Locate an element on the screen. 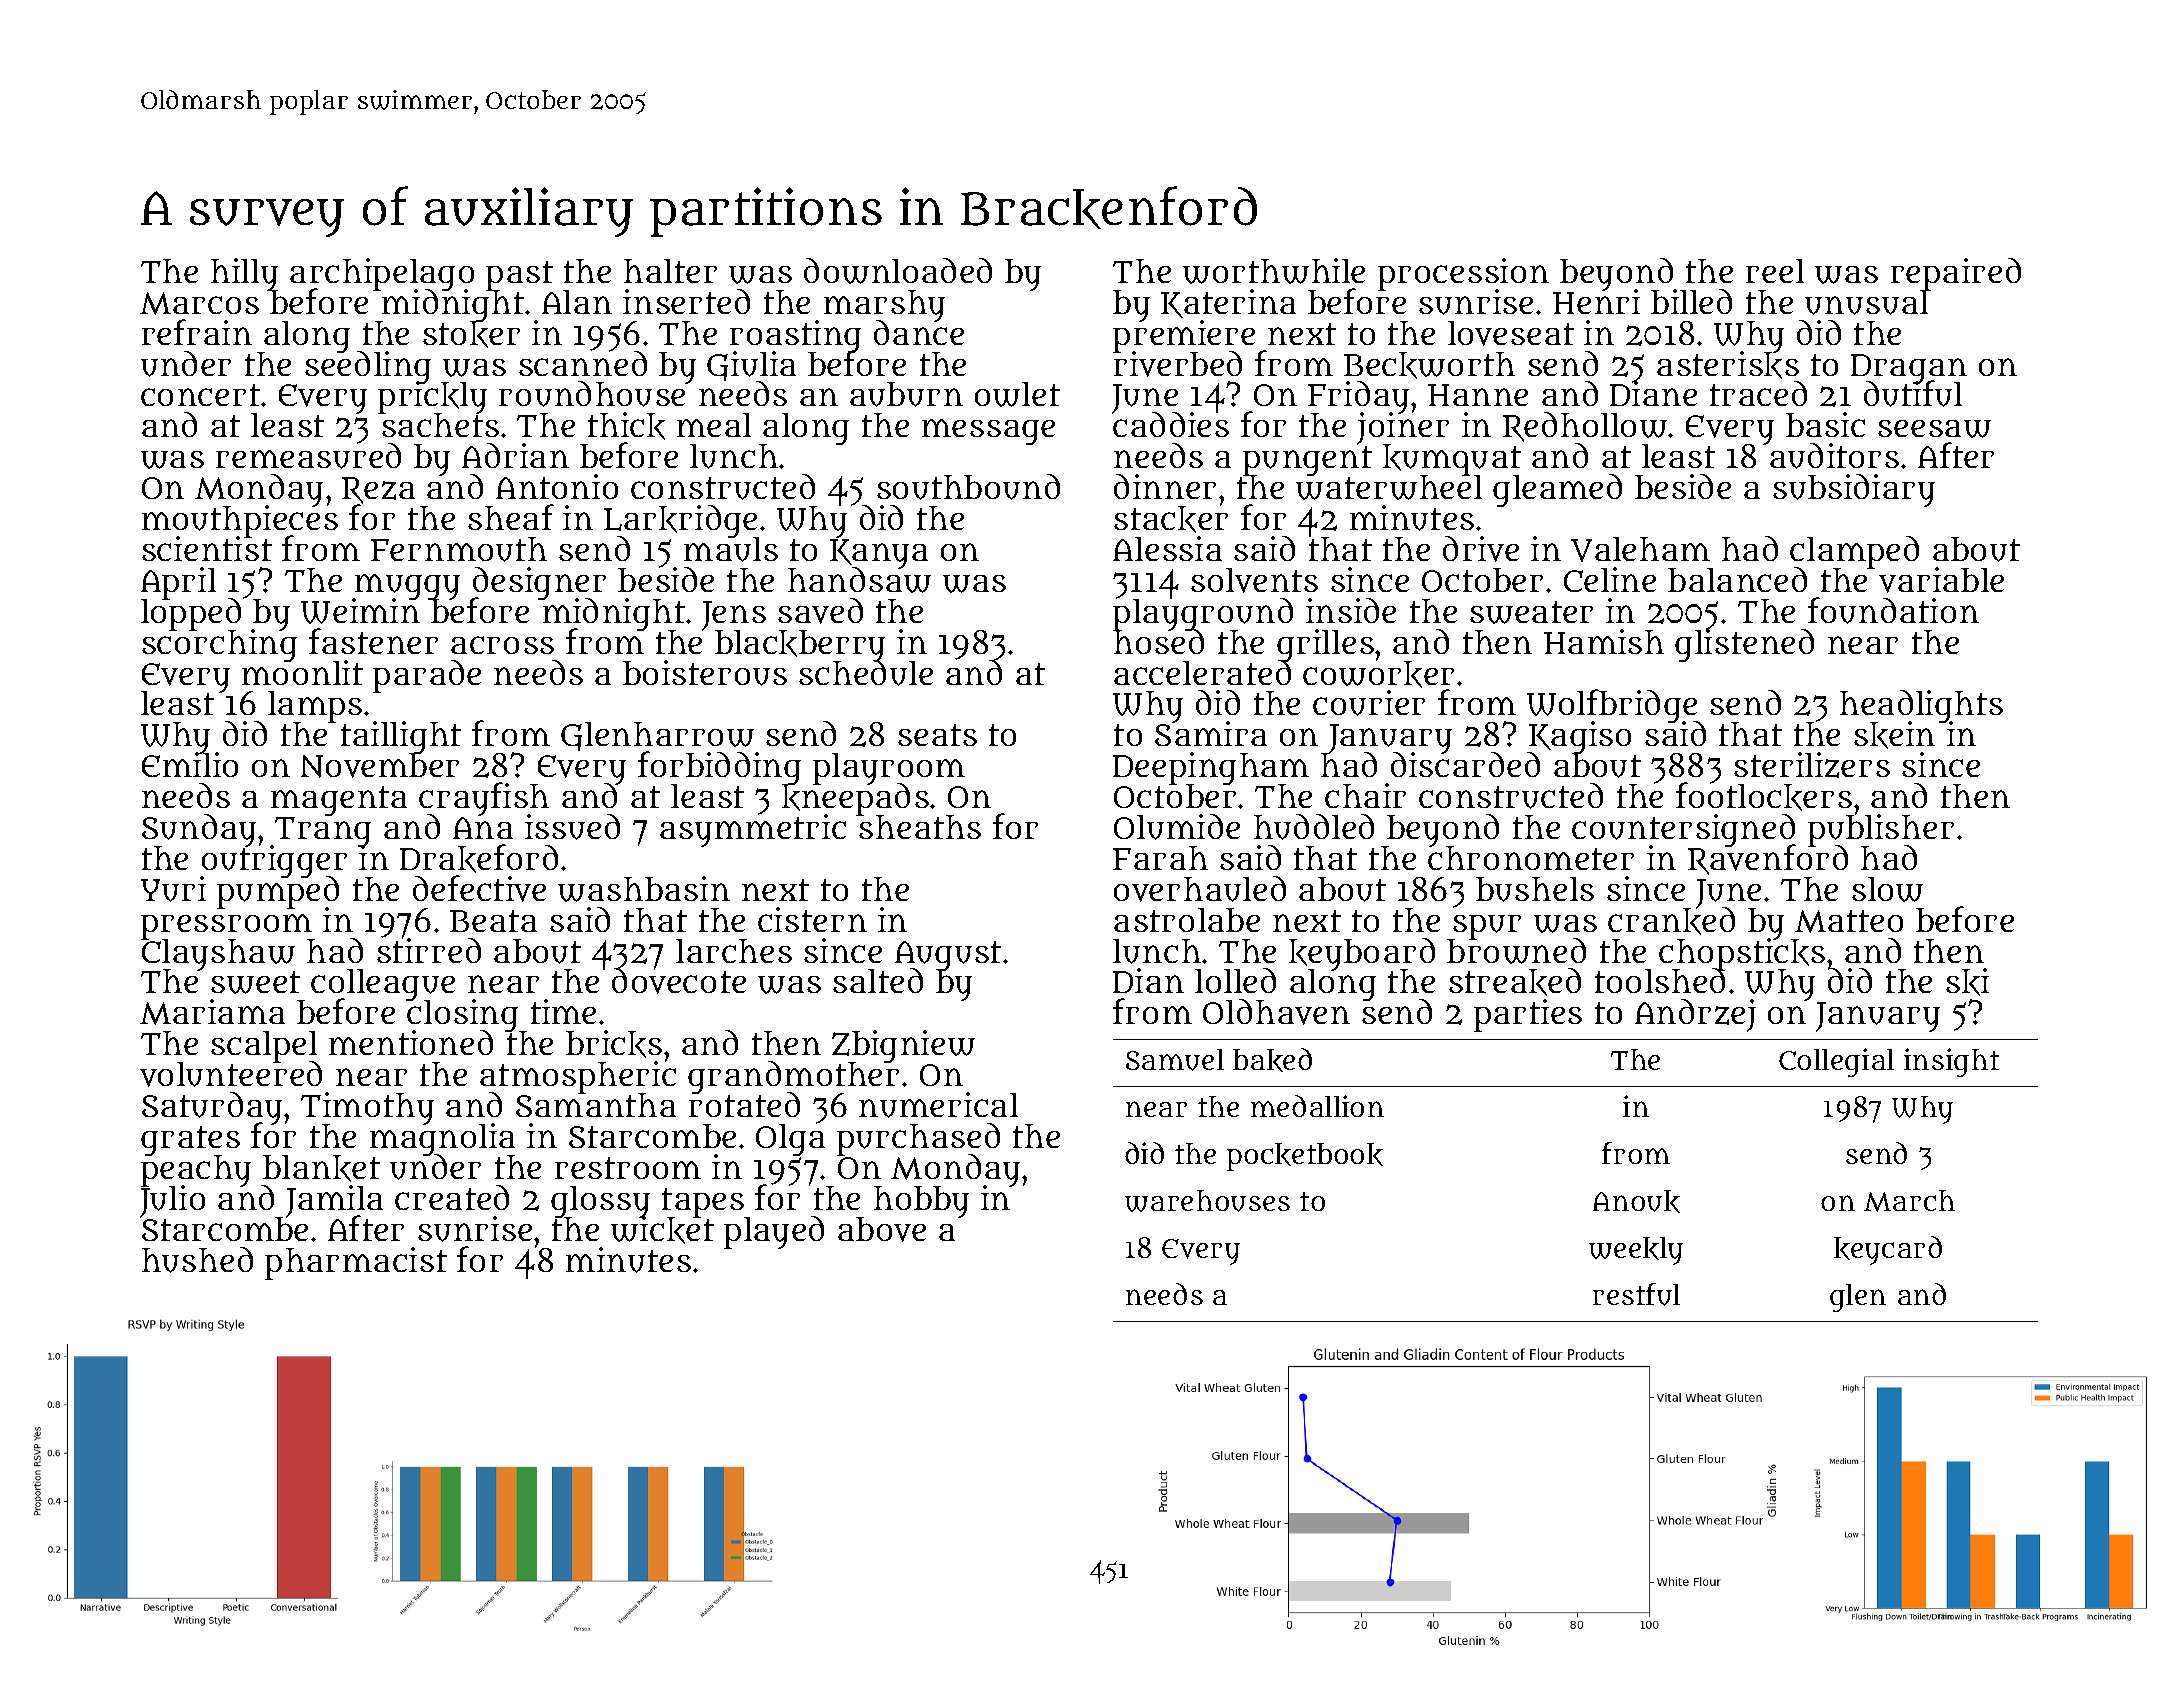 The width and height of the screenshot is (2178, 1683). Yuri is located at coordinates (173, 889).
